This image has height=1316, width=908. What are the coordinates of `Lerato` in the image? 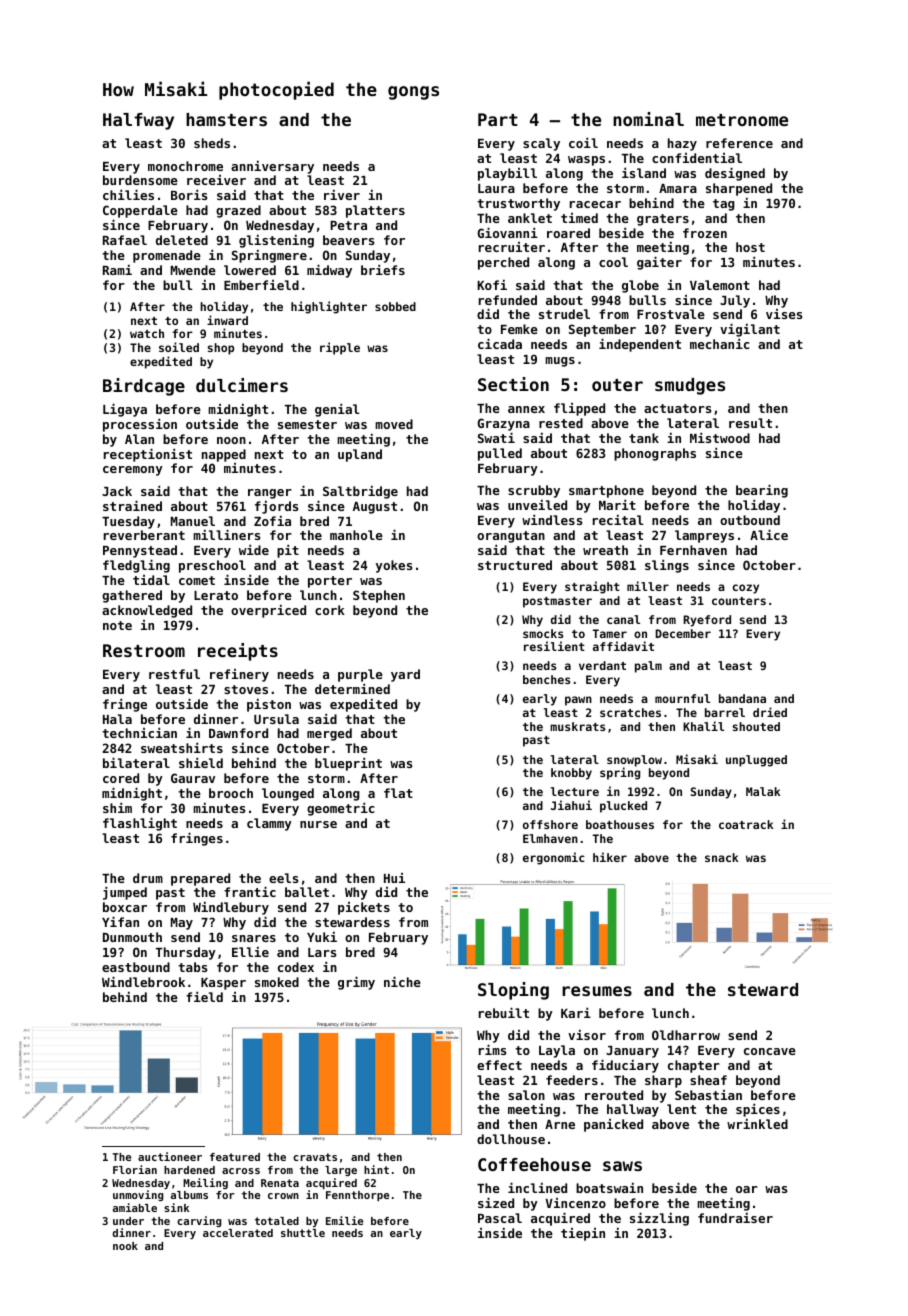 It's located at (216, 595).
